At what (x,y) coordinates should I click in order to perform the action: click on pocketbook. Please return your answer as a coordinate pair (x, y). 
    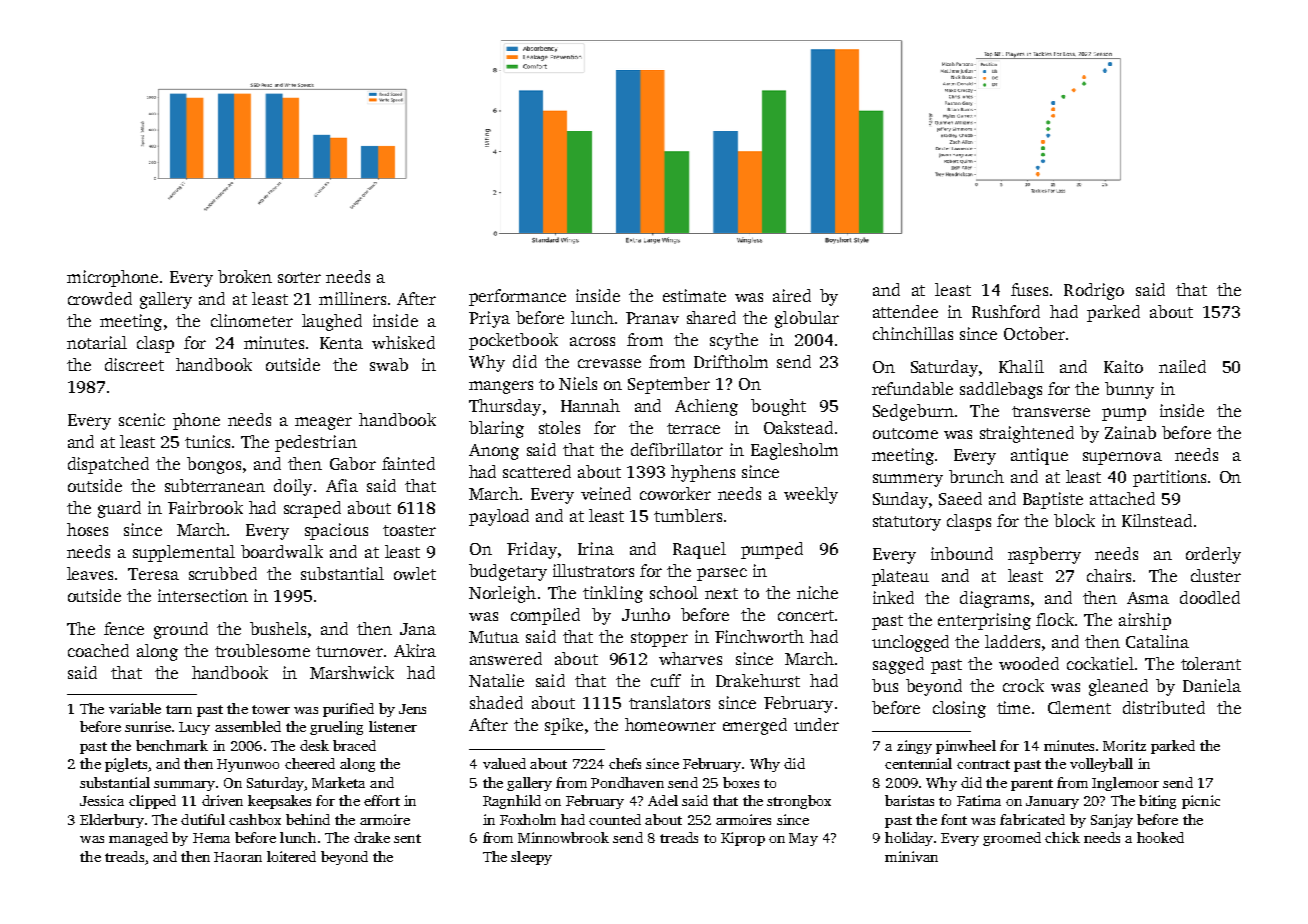
    Looking at the image, I should click on (513, 341).
